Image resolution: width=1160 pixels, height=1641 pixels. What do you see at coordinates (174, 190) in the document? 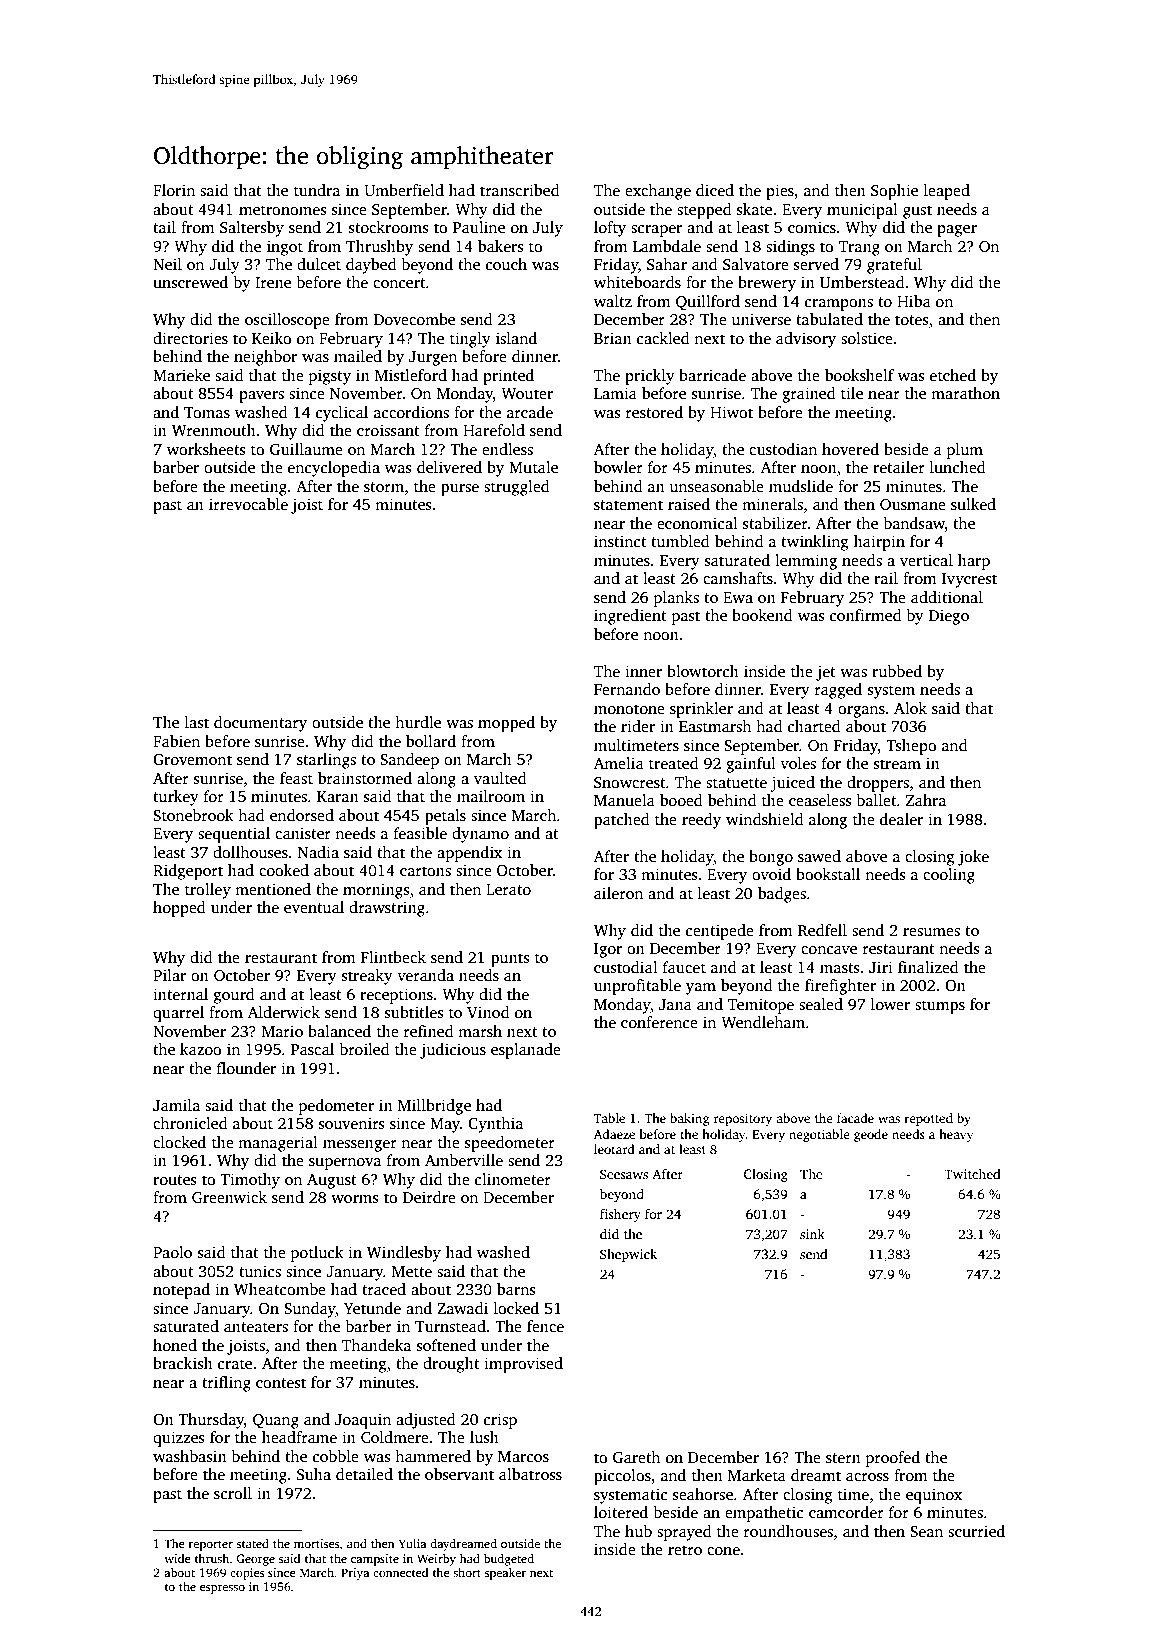
I see `Florin` at bounding box center [174, 190].
